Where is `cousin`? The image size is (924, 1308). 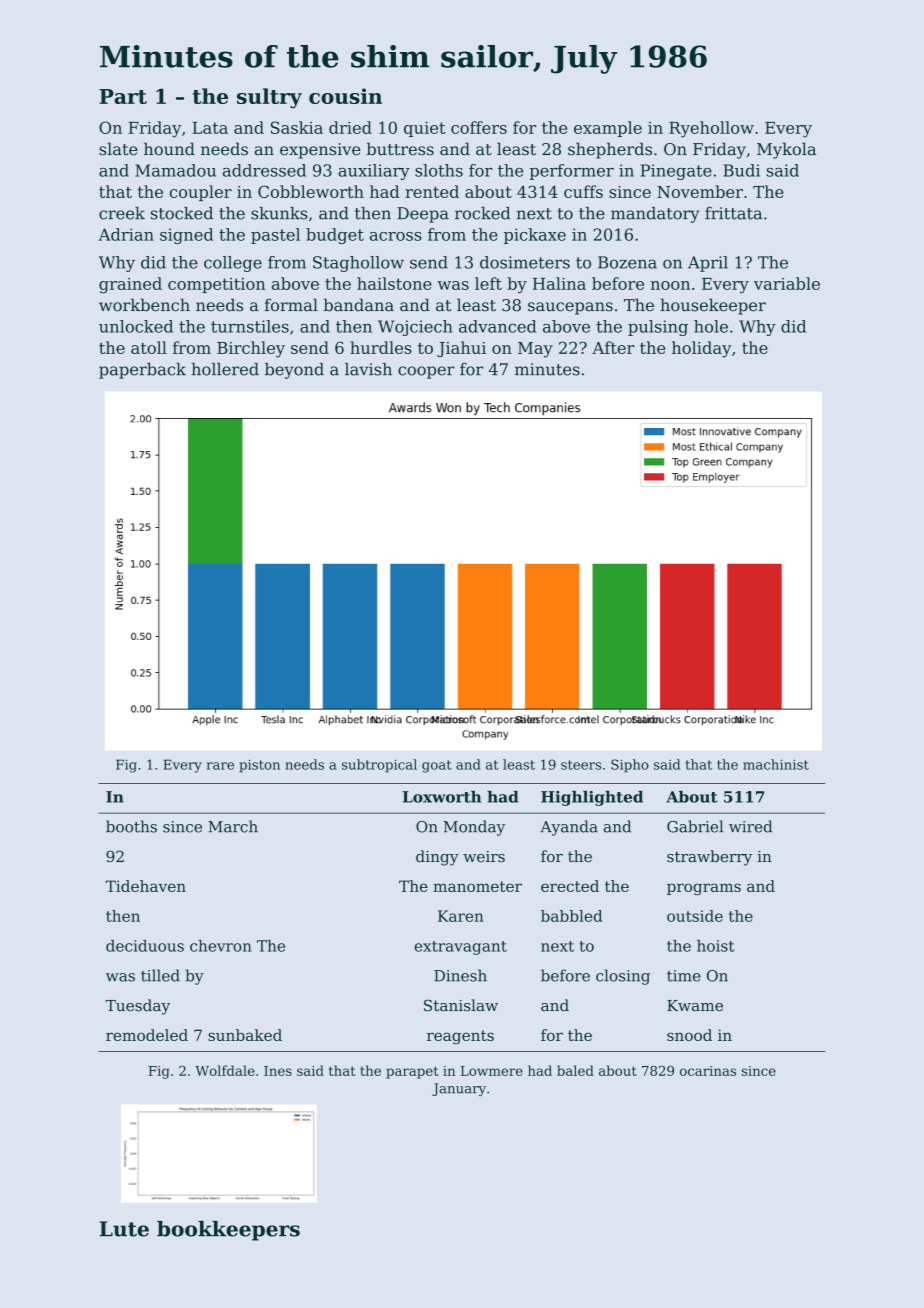 cousin is located at coordinates (345, 96).
